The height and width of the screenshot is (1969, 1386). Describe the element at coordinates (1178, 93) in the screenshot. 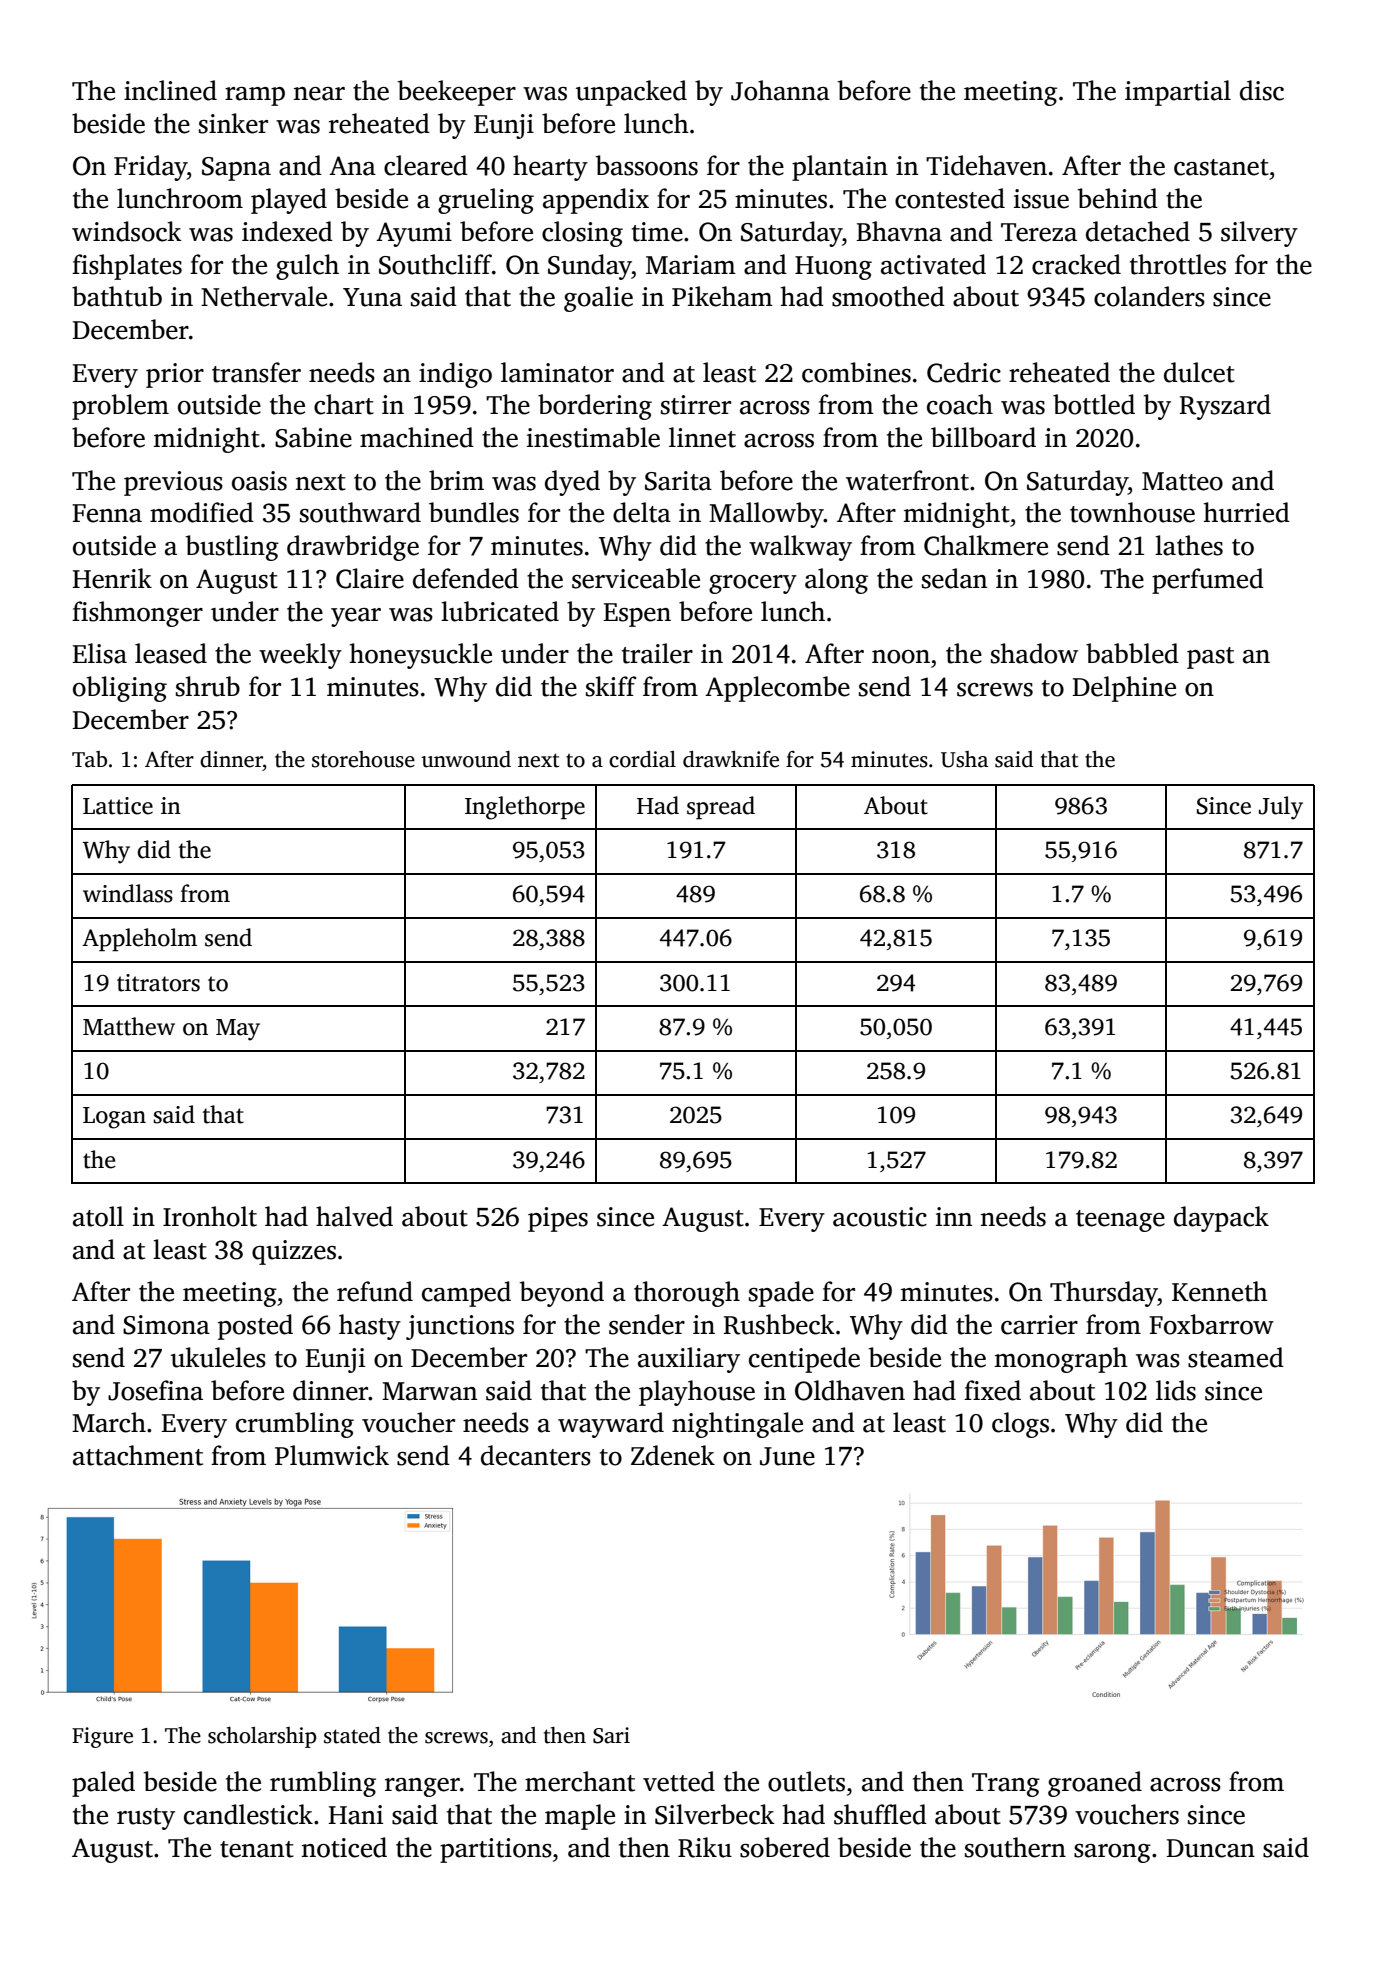

I see `impartial` at that location.
